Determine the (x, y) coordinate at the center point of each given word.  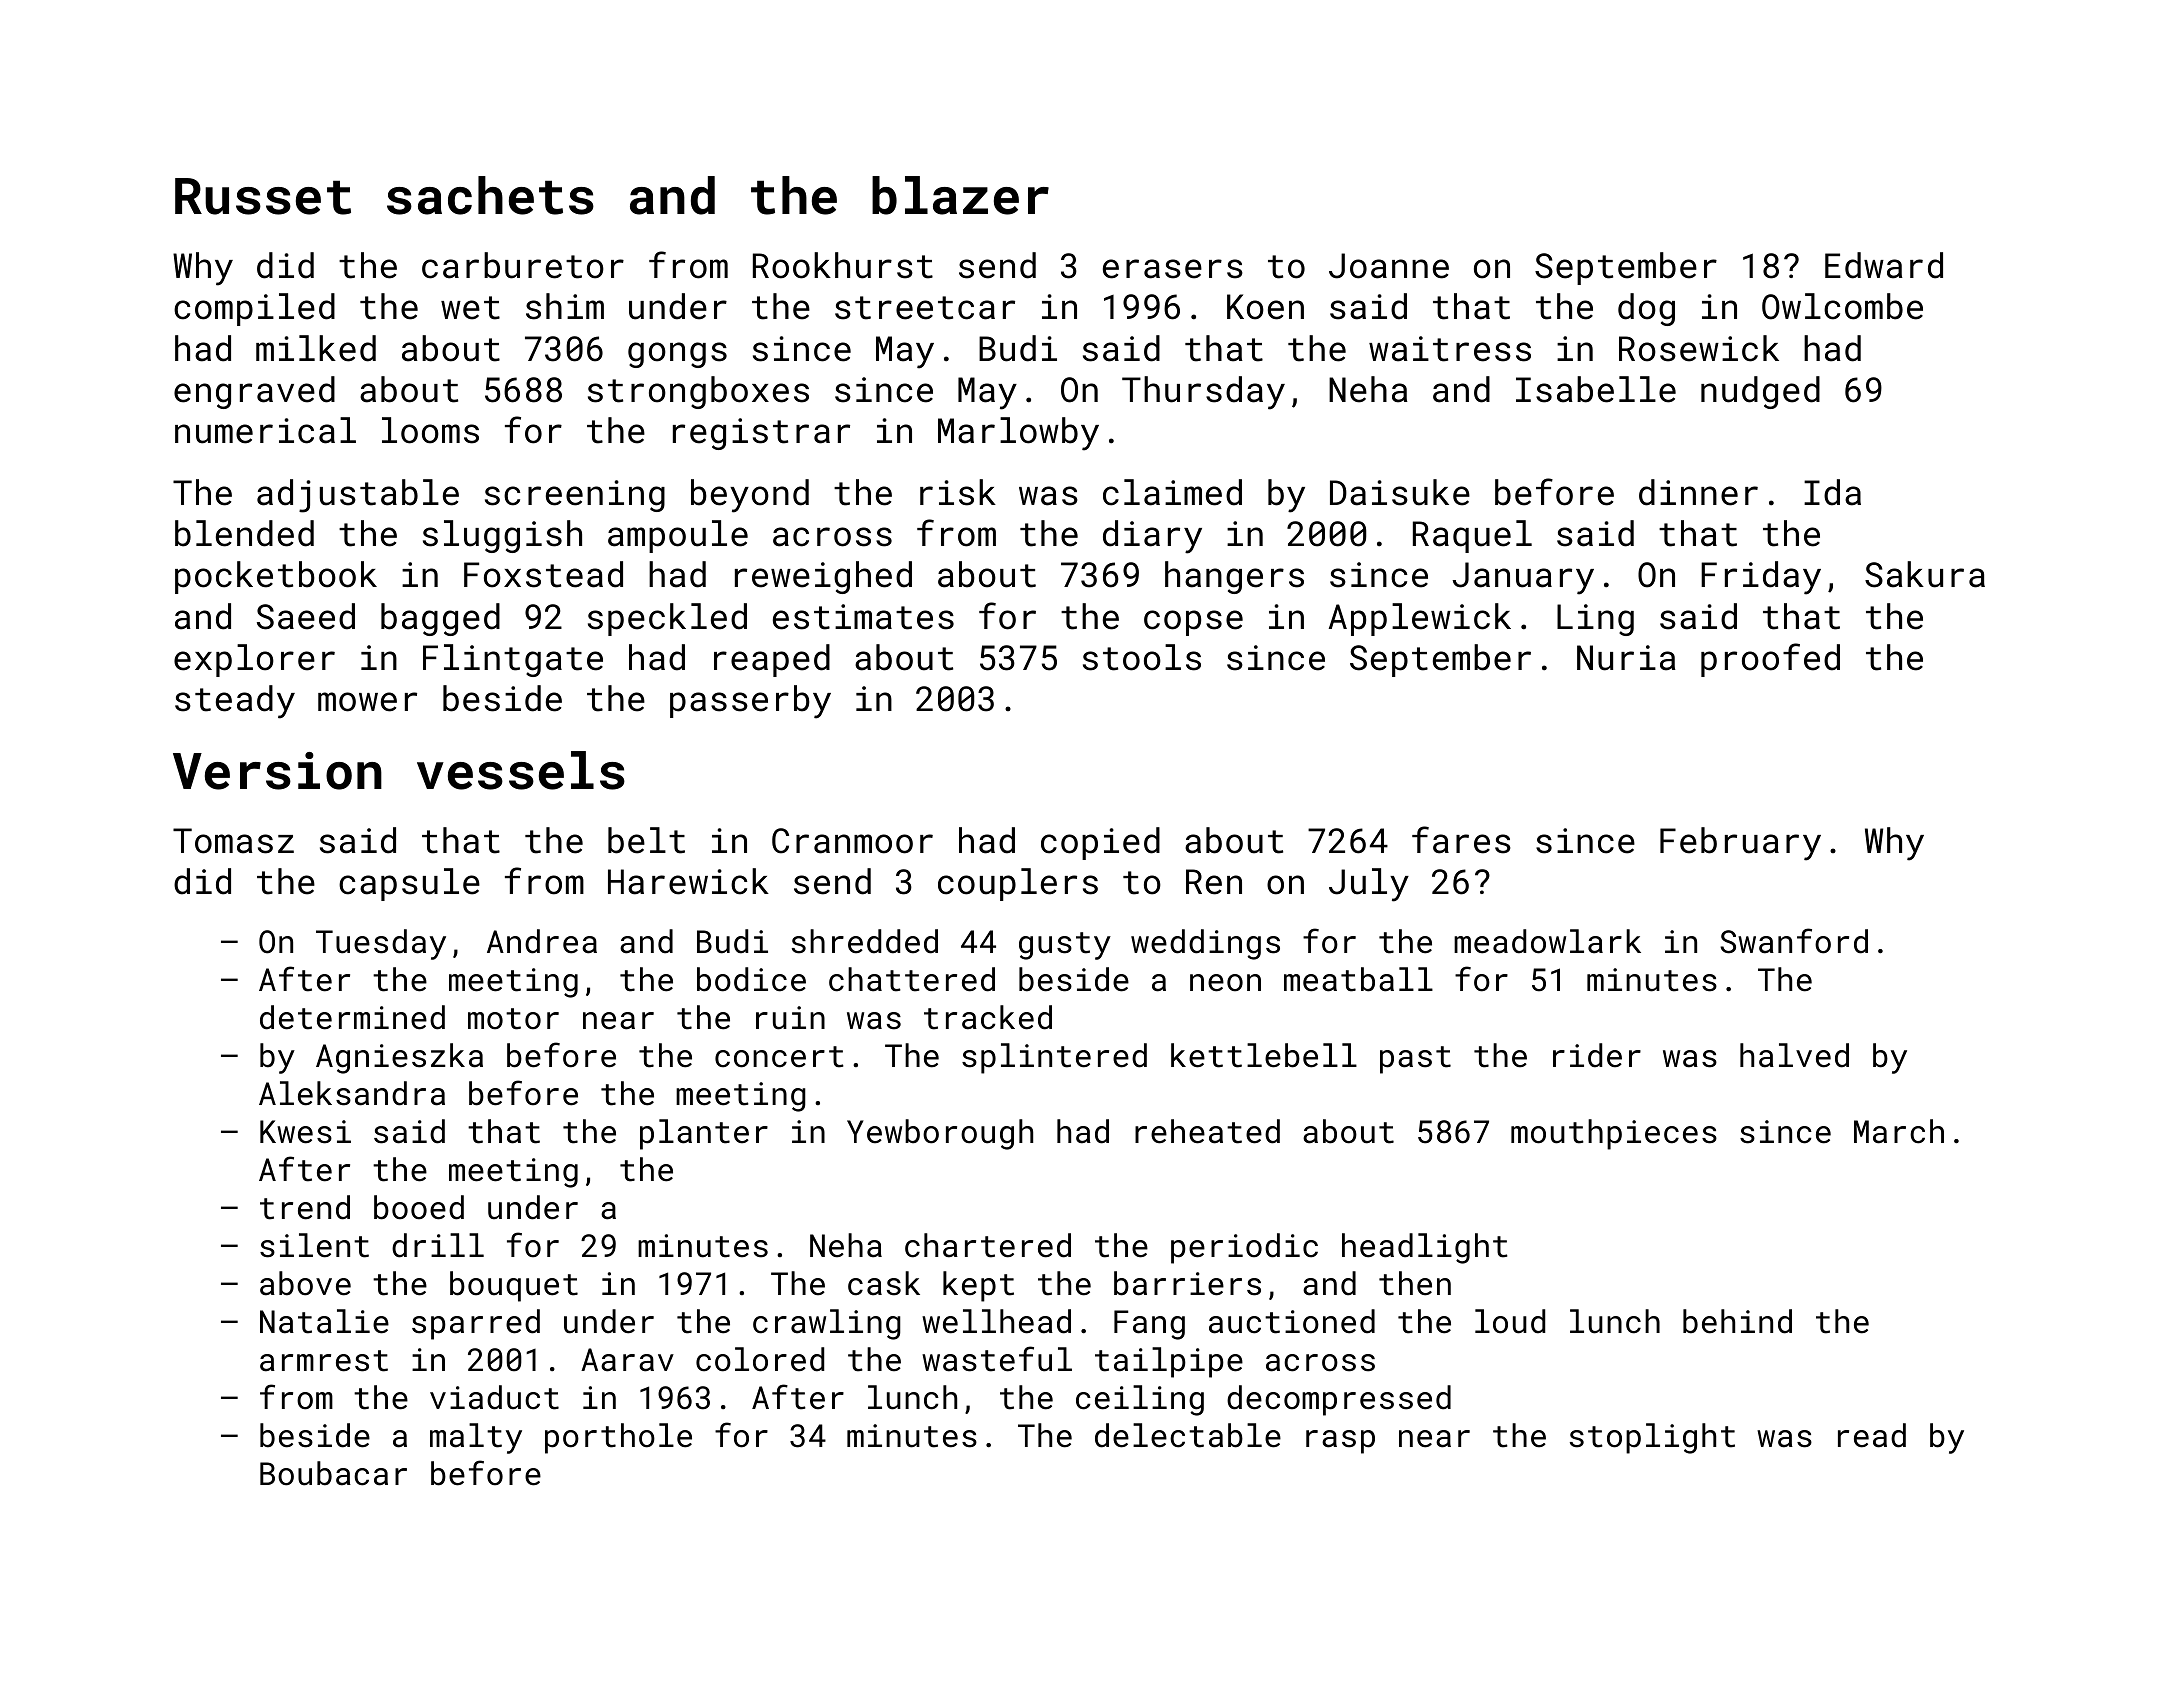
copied (1100, 843)
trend (305, 1207)
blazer (960, 195)
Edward (1884, 265)
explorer (254, 660)
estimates (863, 617)
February (1740, 844)
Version (277, 771)
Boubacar (333, 1473)
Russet (263, 196)
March (1899, 1131)
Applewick (1420, 619)
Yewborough (940, 1134)
